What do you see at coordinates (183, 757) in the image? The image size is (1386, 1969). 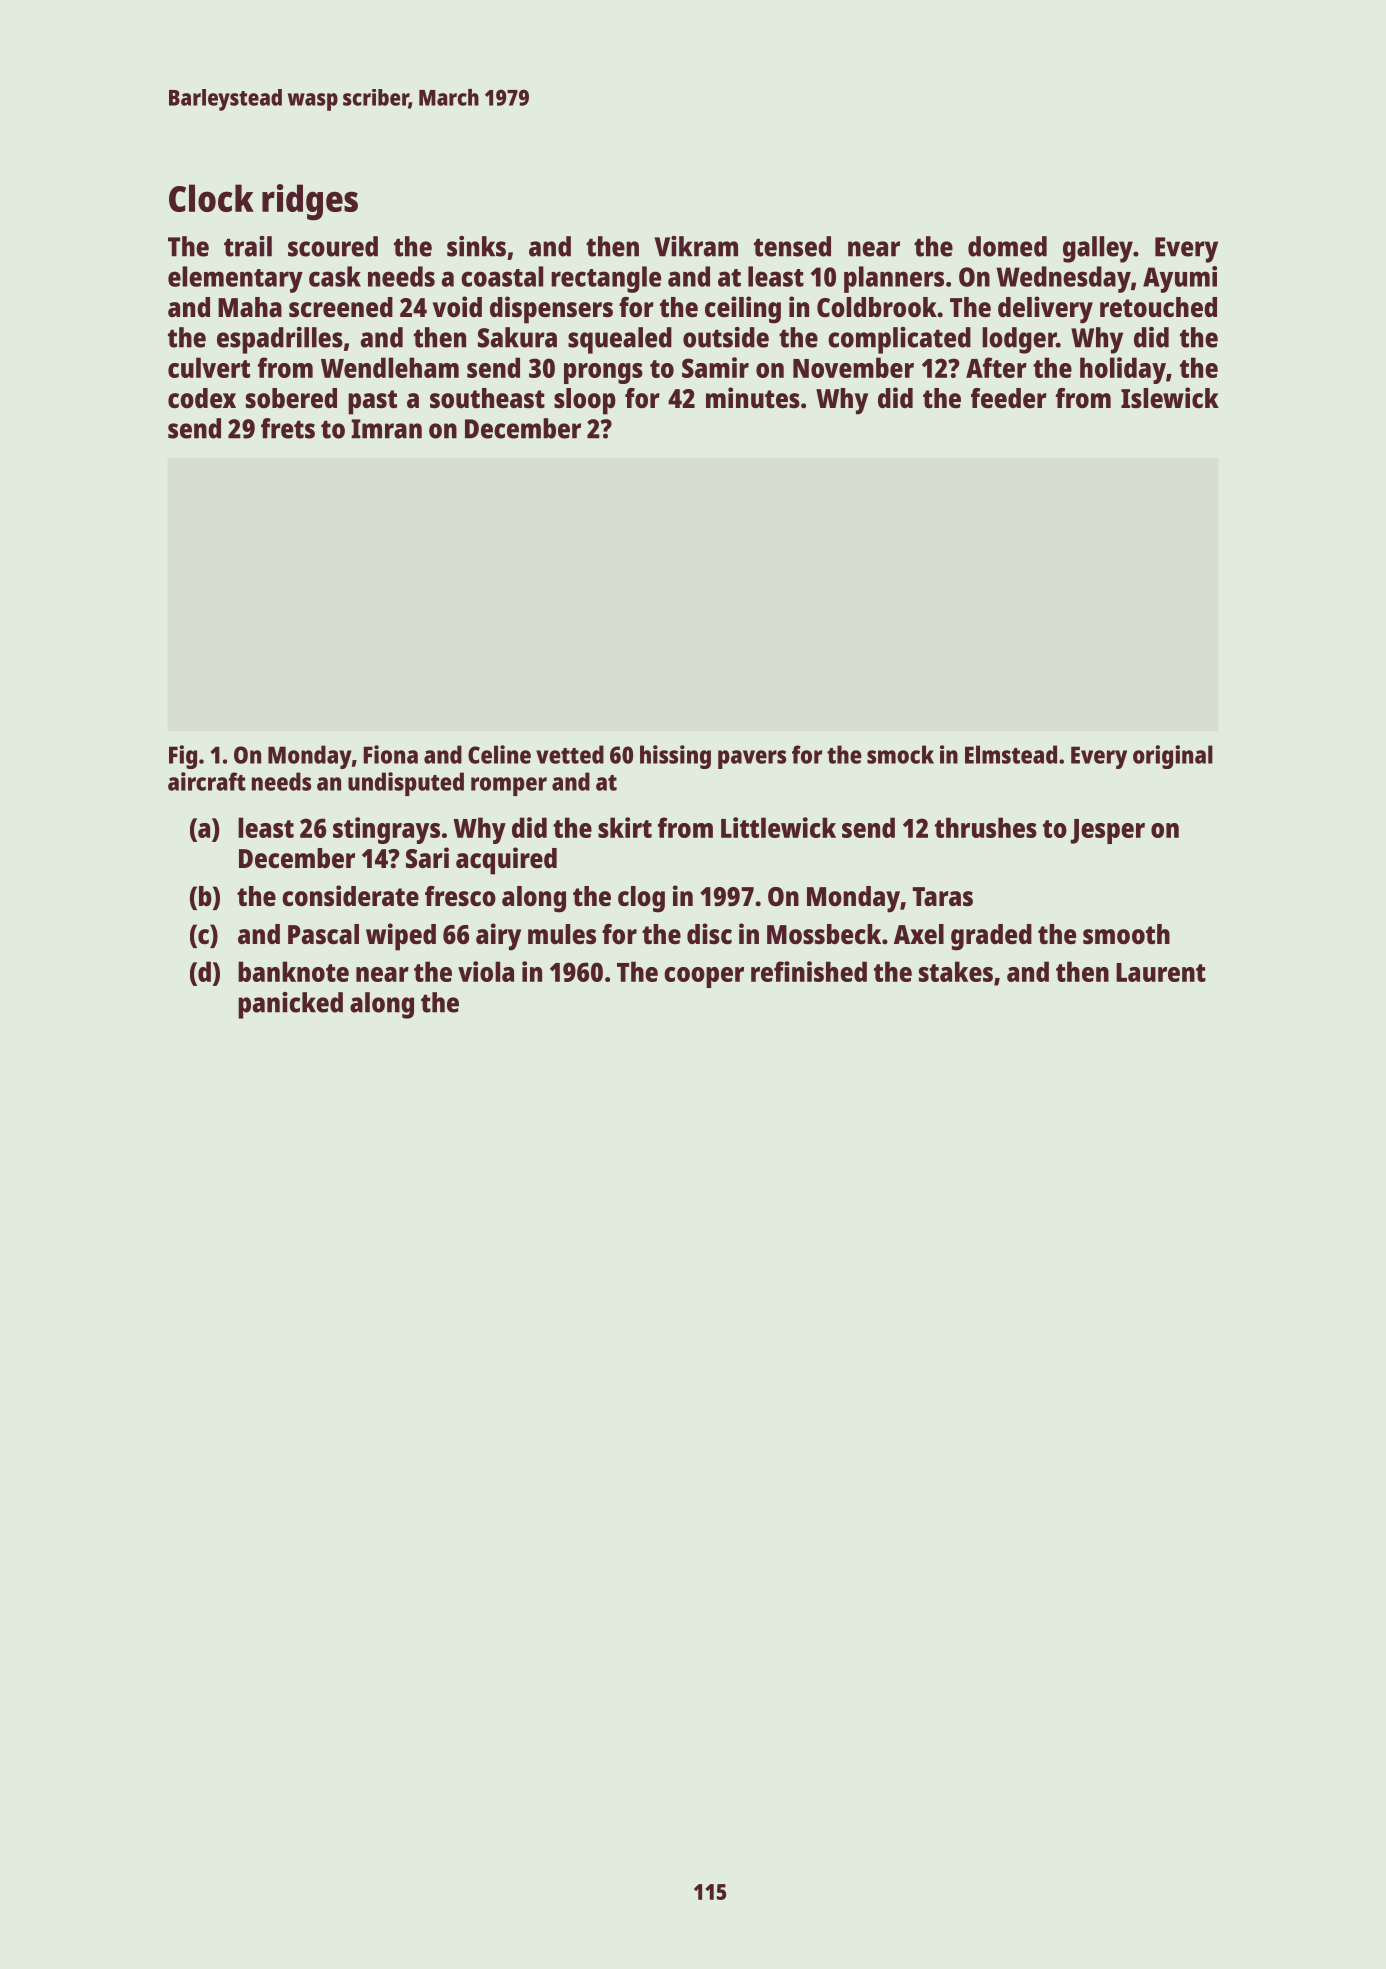 I see `Fig` at bounding box center [183, 757].
